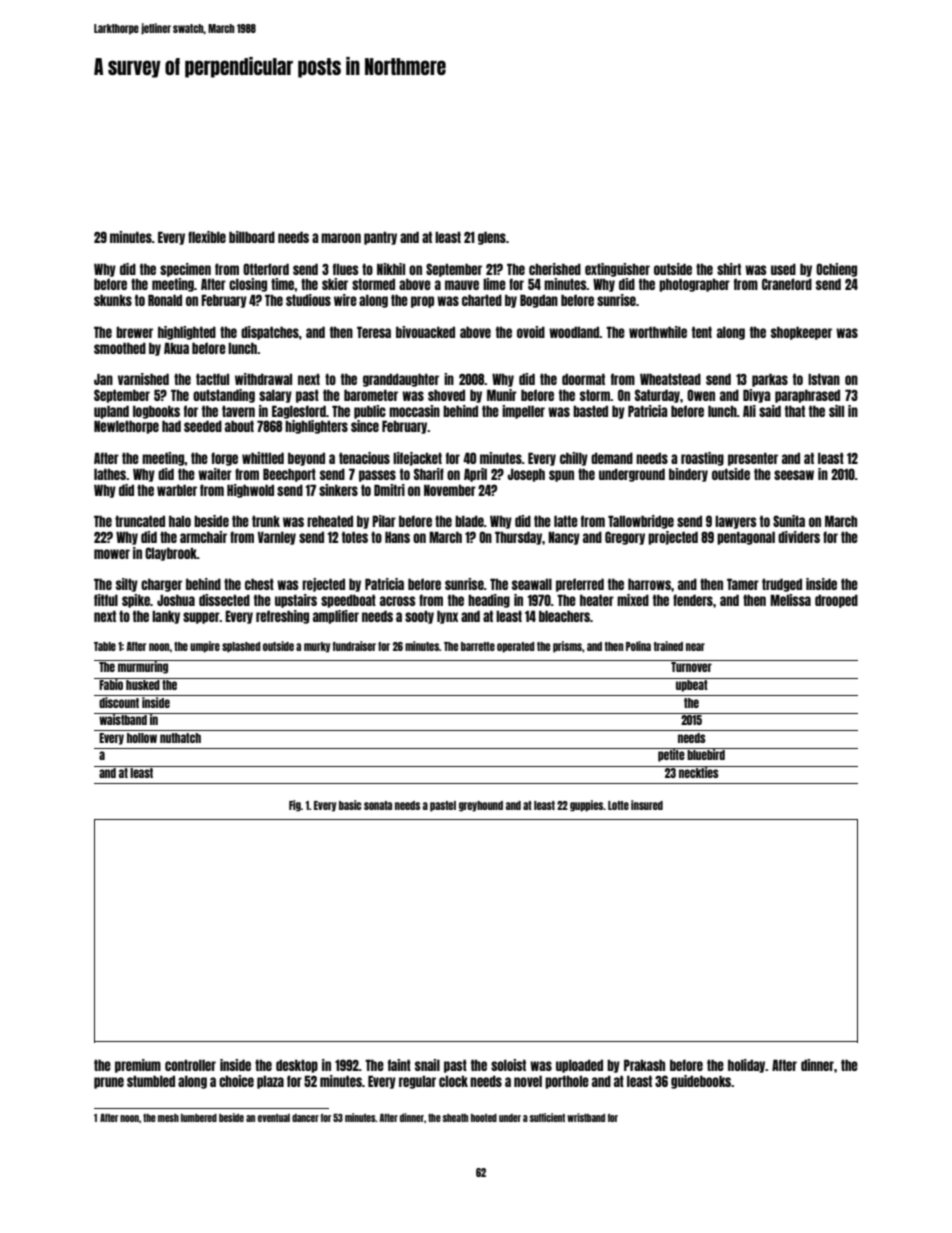 The image size is (952, 1233). I want to click on studious, so click(308, 300).
